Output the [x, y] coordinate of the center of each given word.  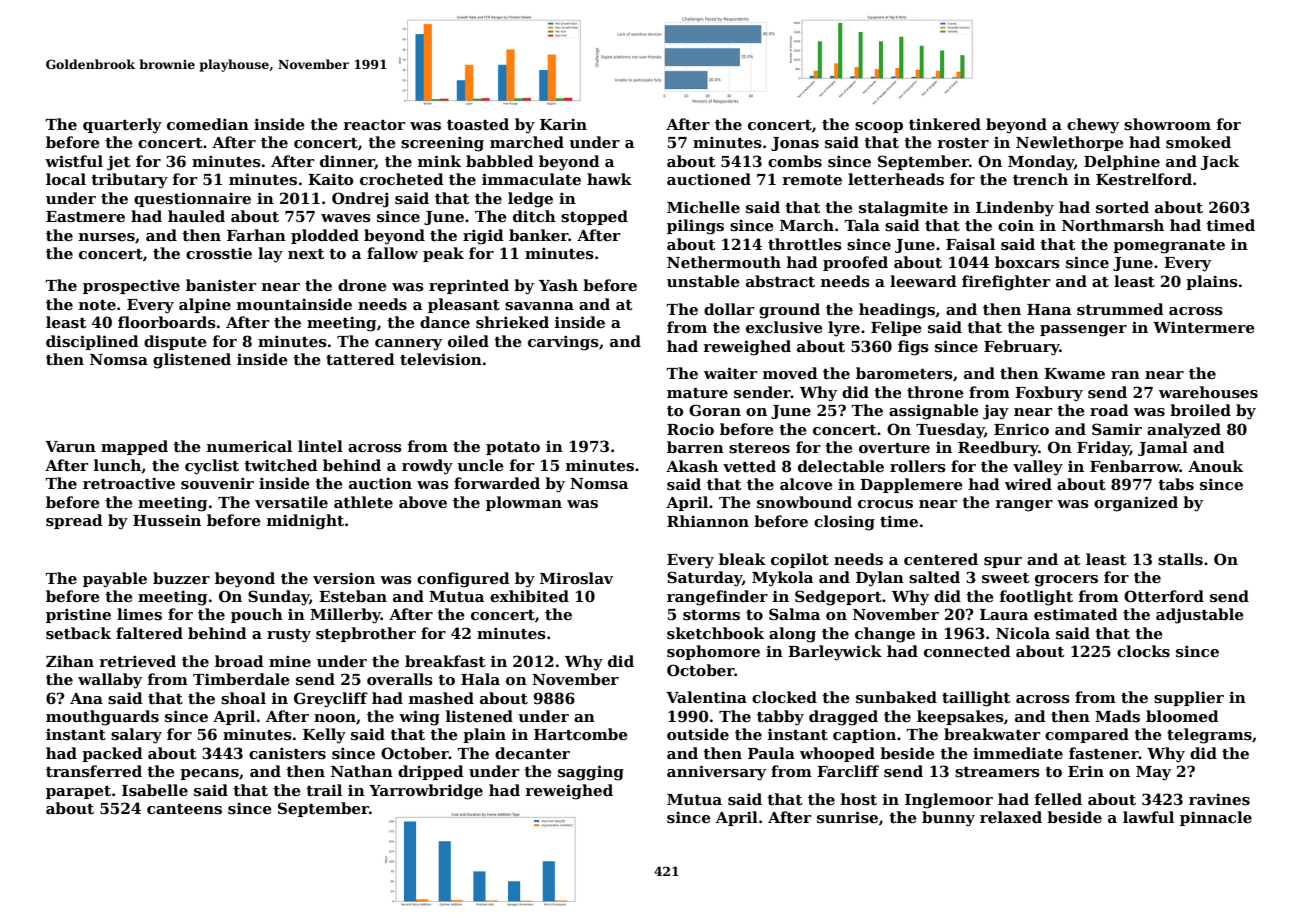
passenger [1083, 331]
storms [711, 615]
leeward [923, 281]
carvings [563, 343]
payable [115, 580]
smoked [1198, 142]
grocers [1066, 581]
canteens [184, 809]
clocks [1143, 651]
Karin [563, 124]
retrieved [138, 661]
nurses [107, 237]
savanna [539, 306]
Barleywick [835, 653]
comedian [208, 124]
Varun [70, 446]
